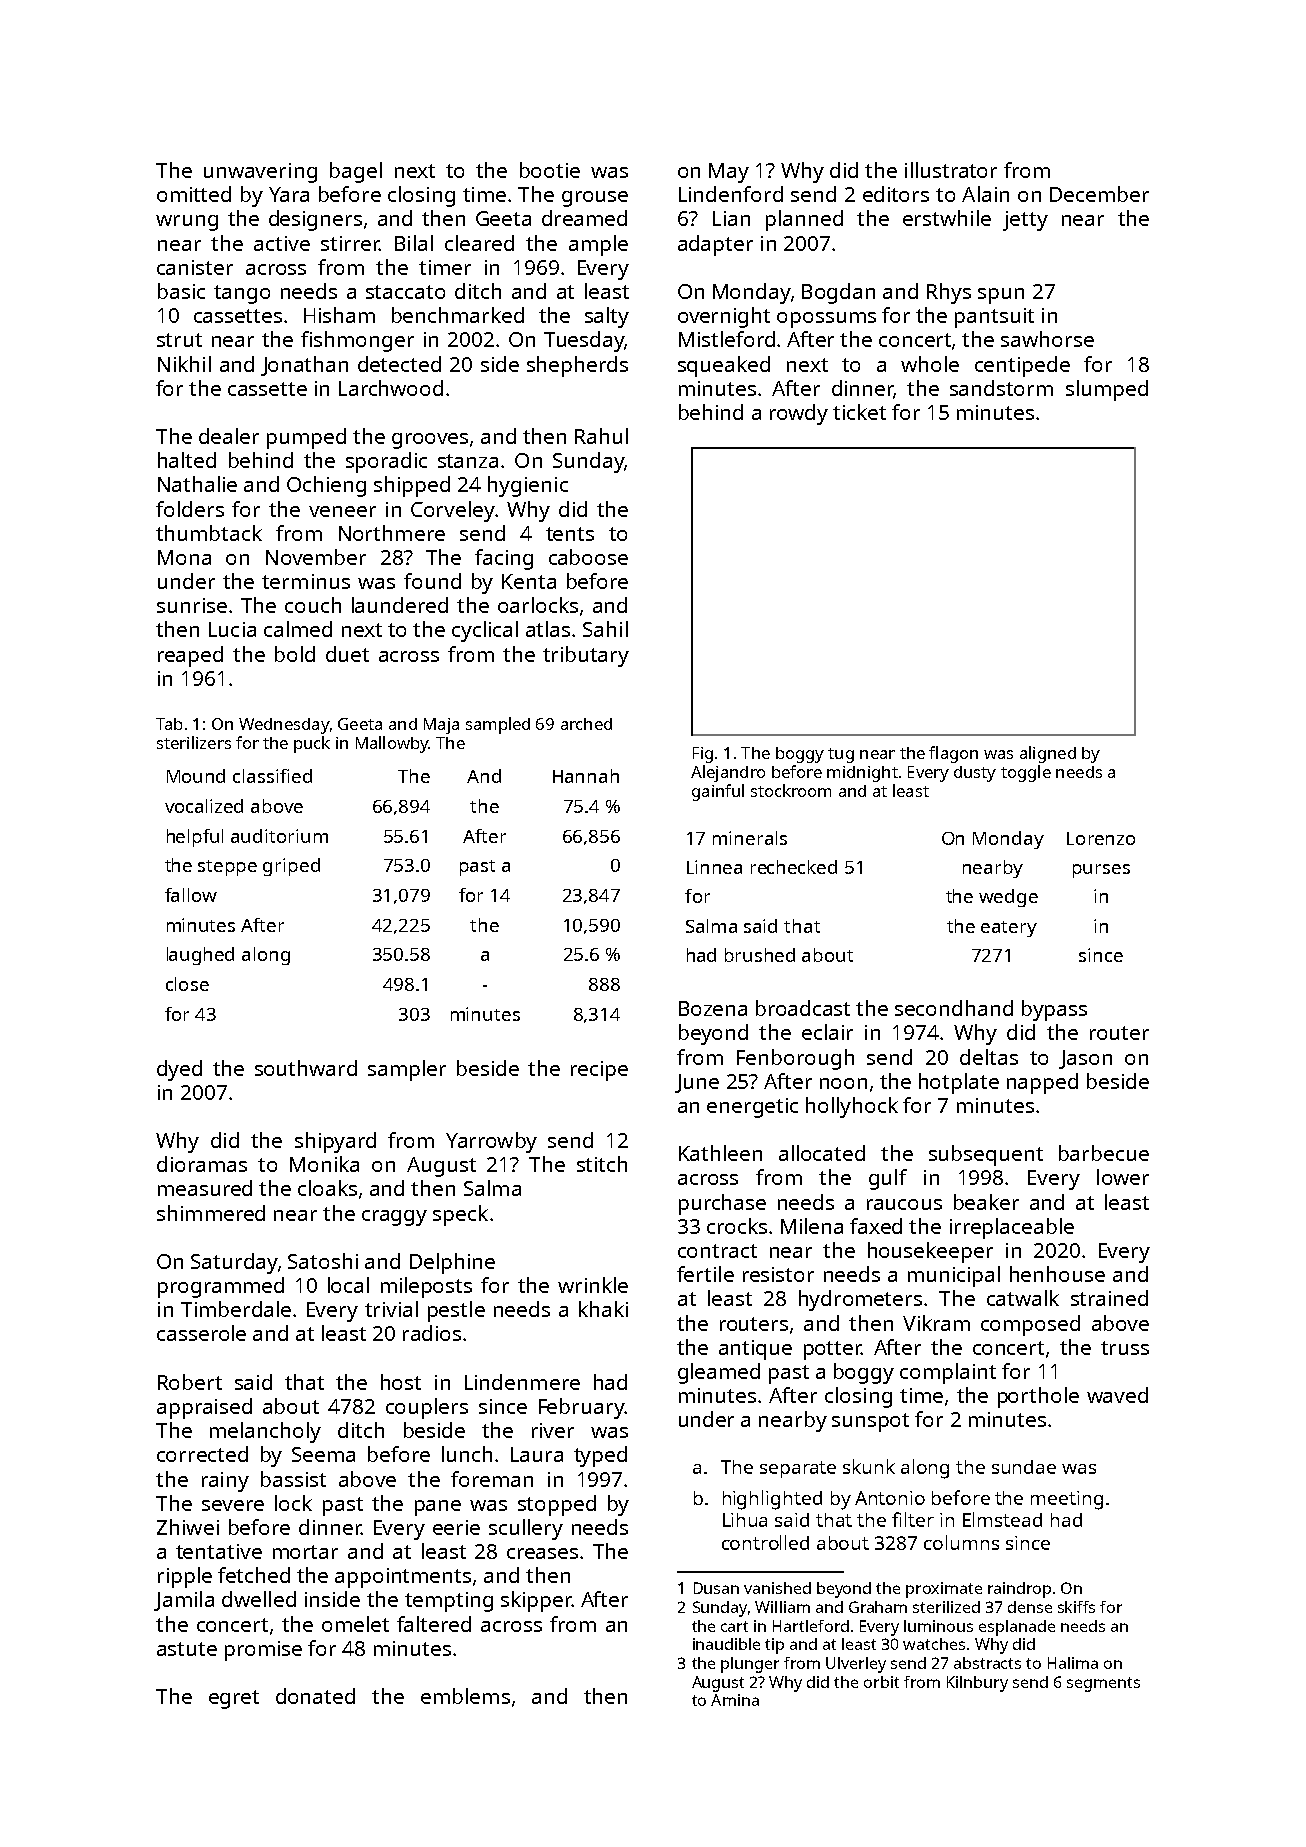  I want to click on wrinkle, so click(593, 1285).
